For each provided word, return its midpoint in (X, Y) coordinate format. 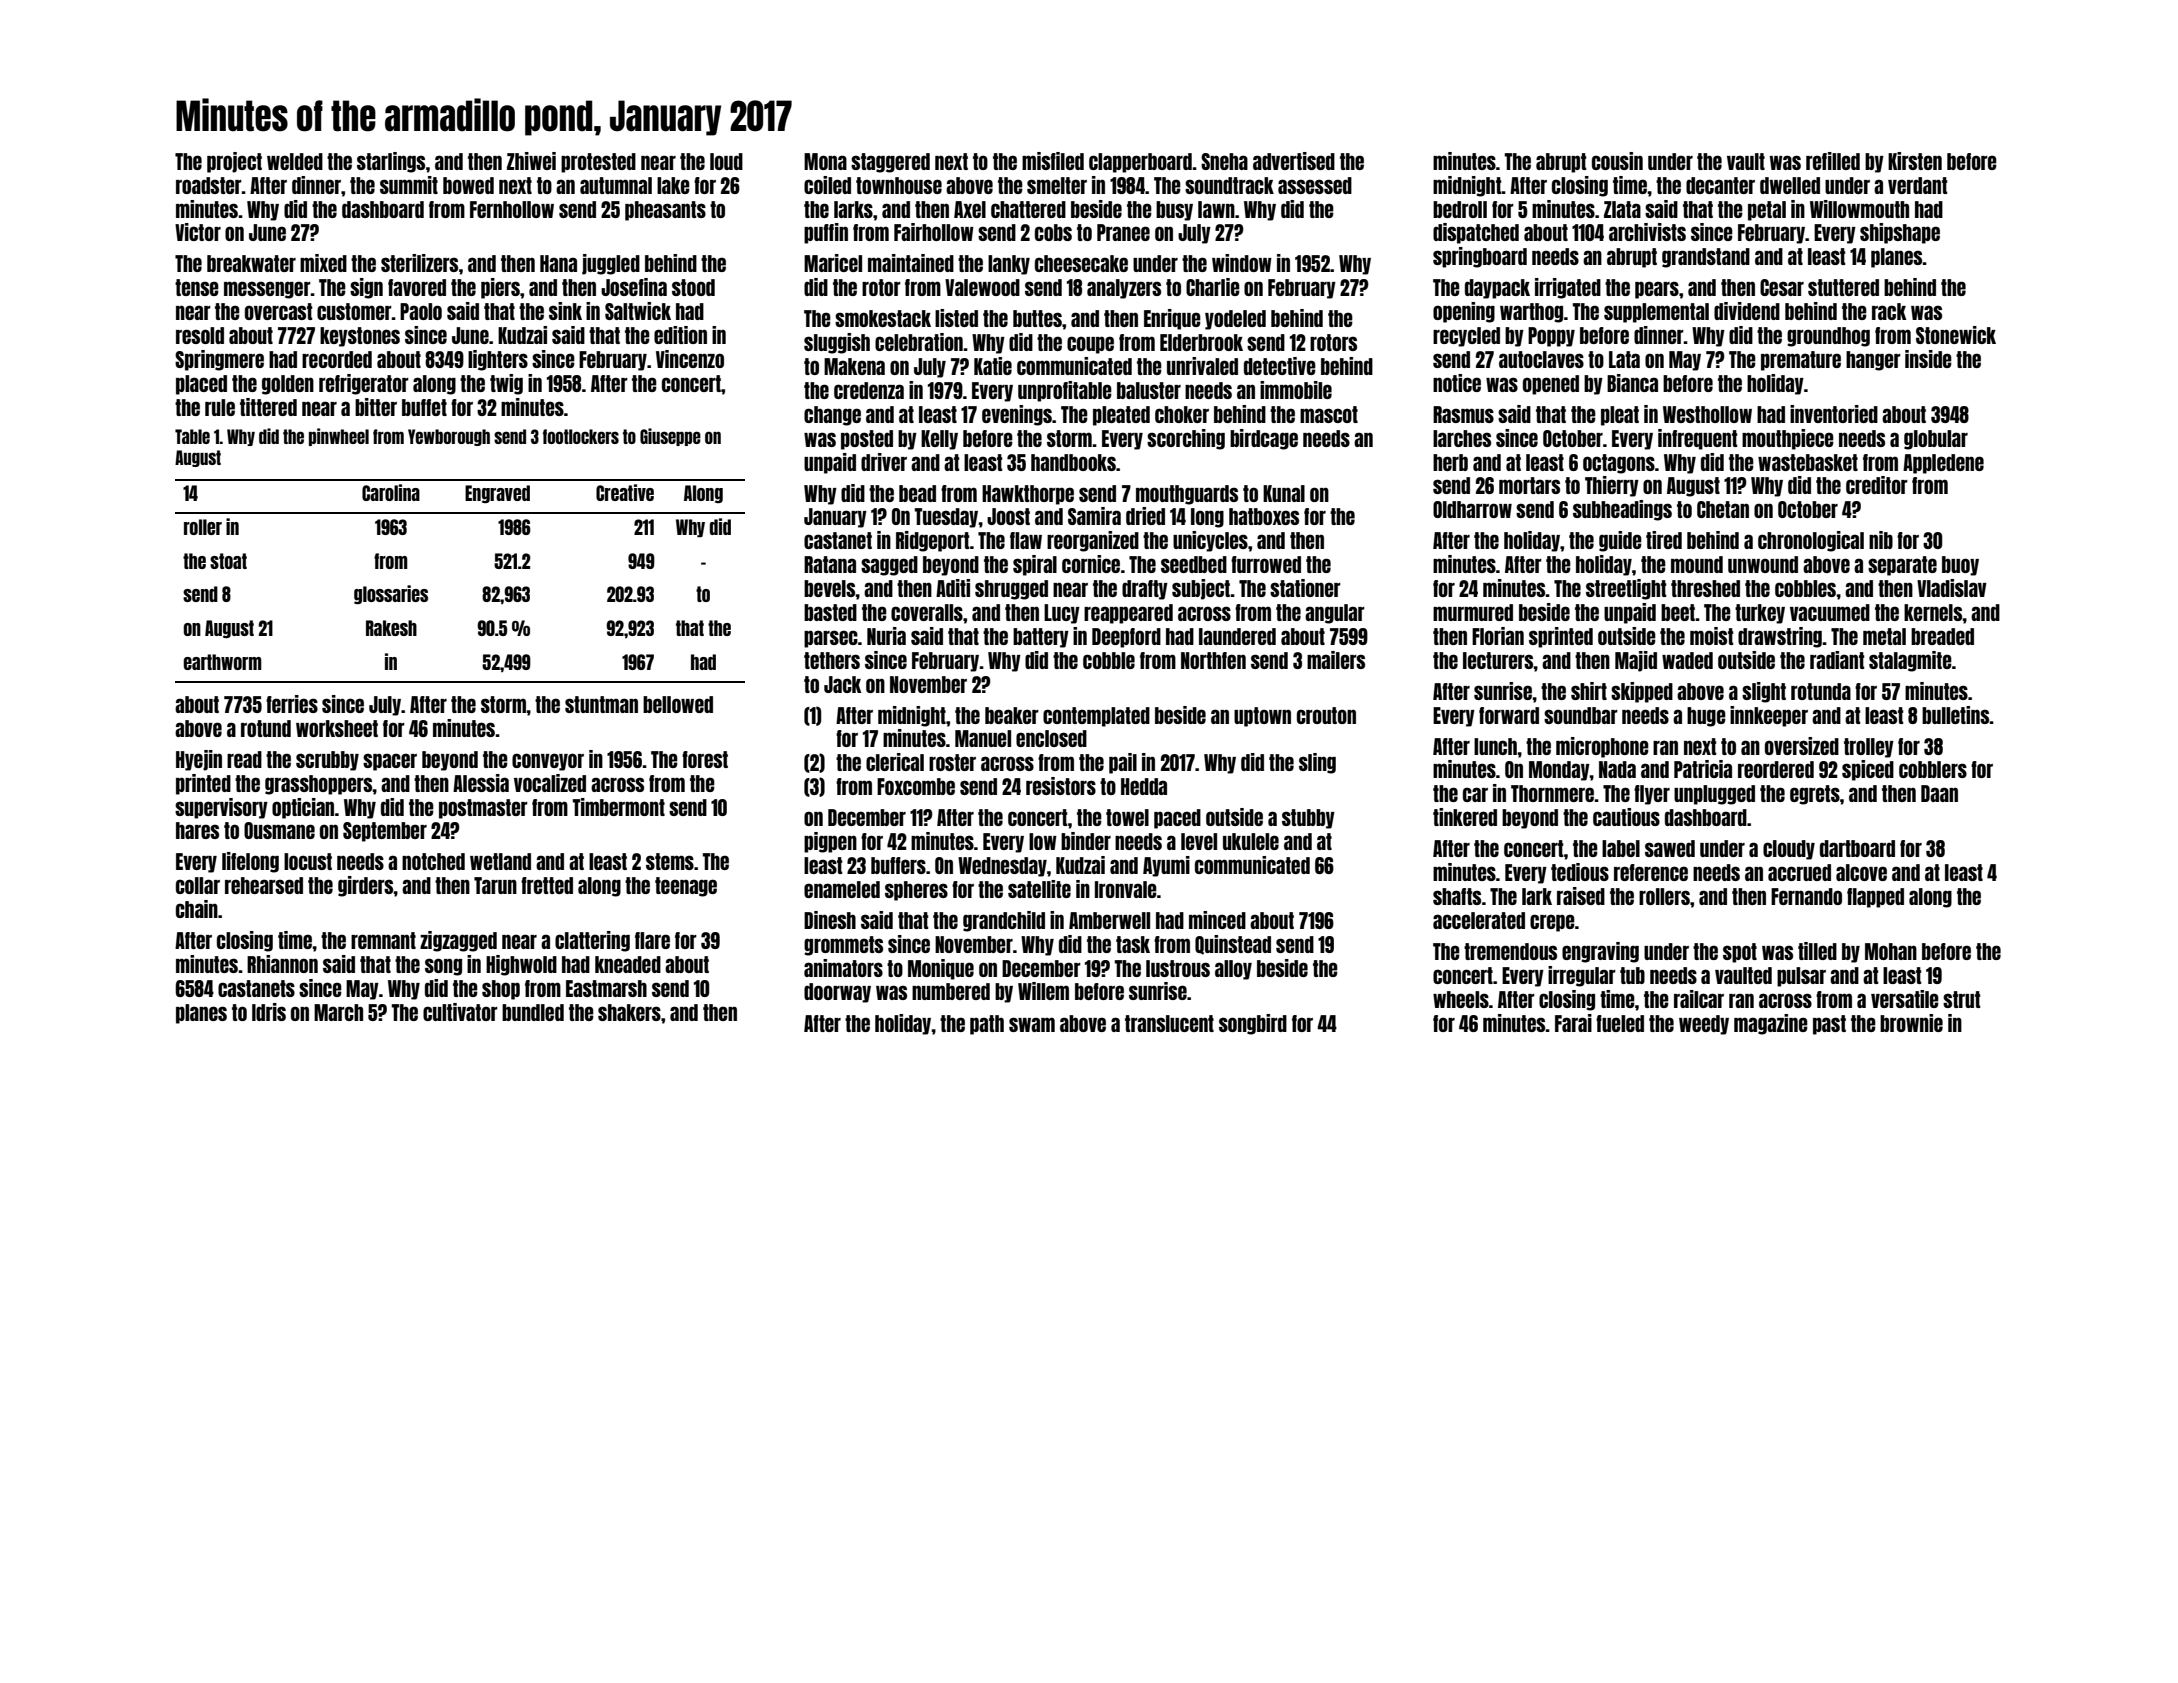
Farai (1573, 1023)
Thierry (1612, 486)
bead (917, 493)
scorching (1186, 439)
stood (693, 287)
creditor (1877, 485)
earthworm (222, 662)
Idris (269, 1012)
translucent (1169, 1023)
